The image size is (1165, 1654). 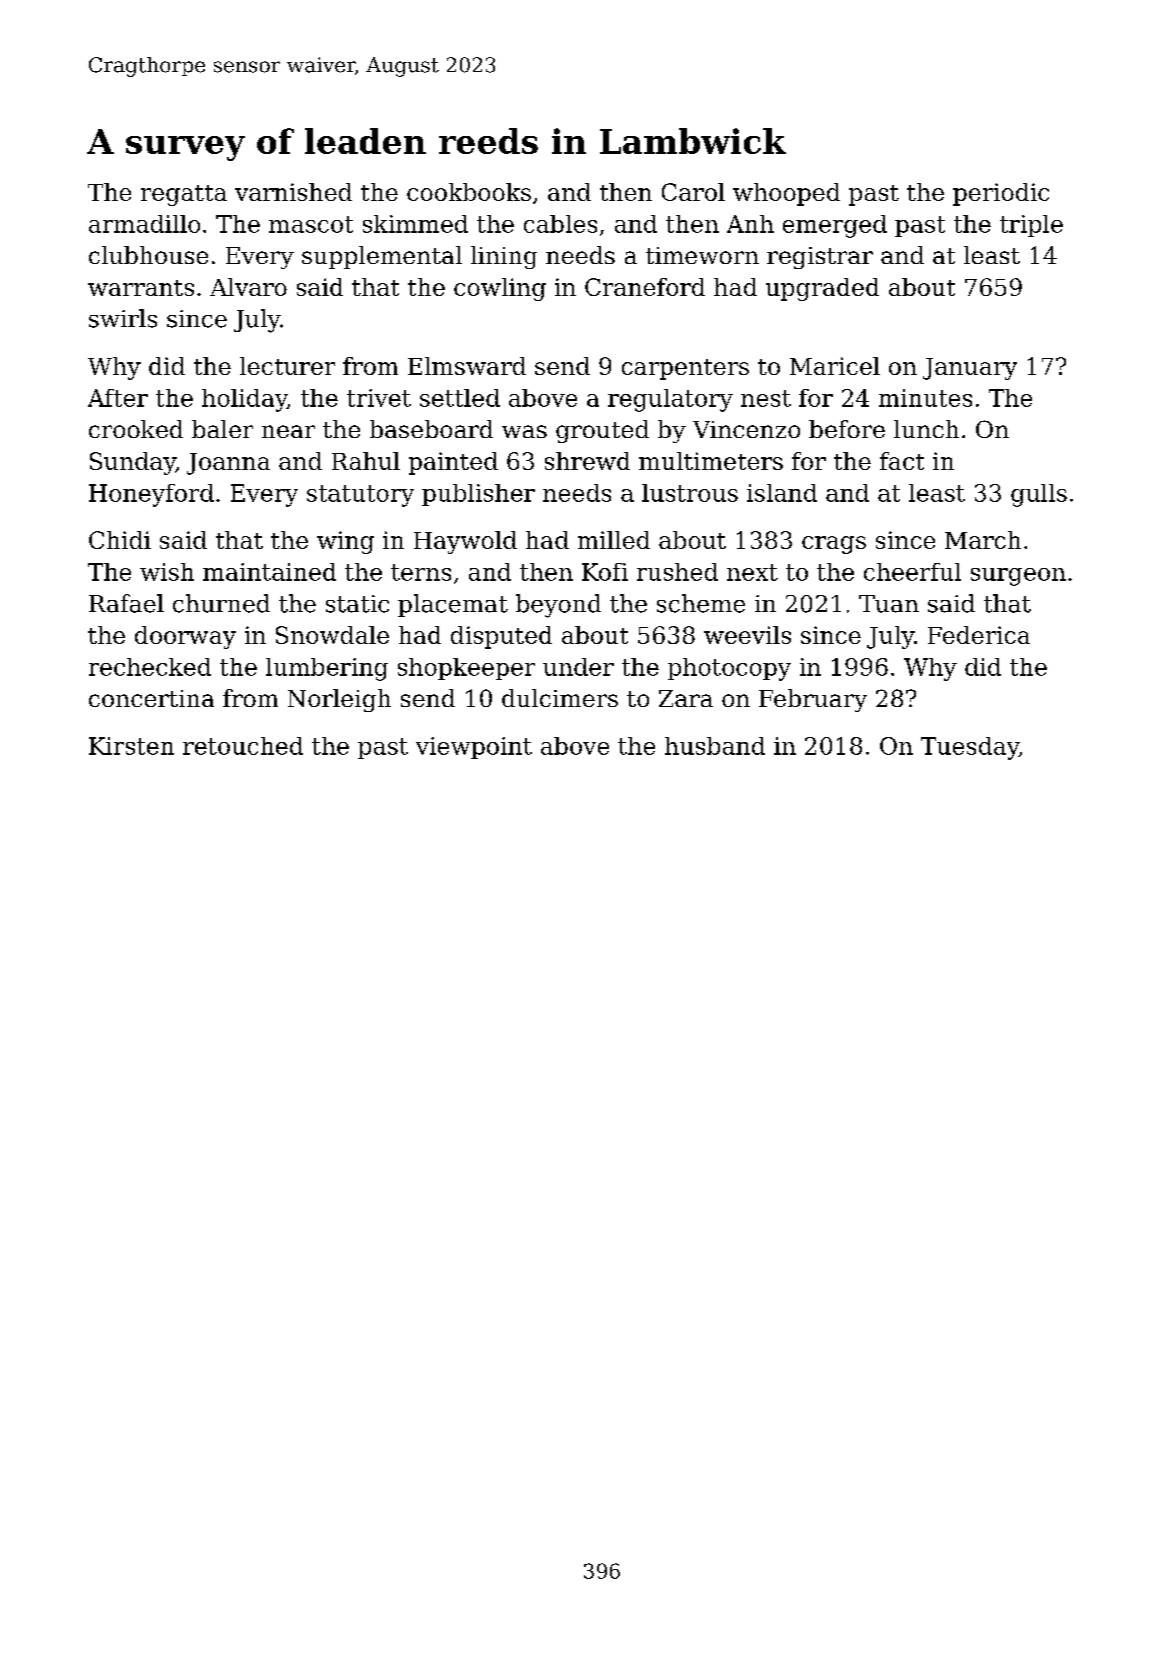 I want to click on was, so click(x=524, y=431).
